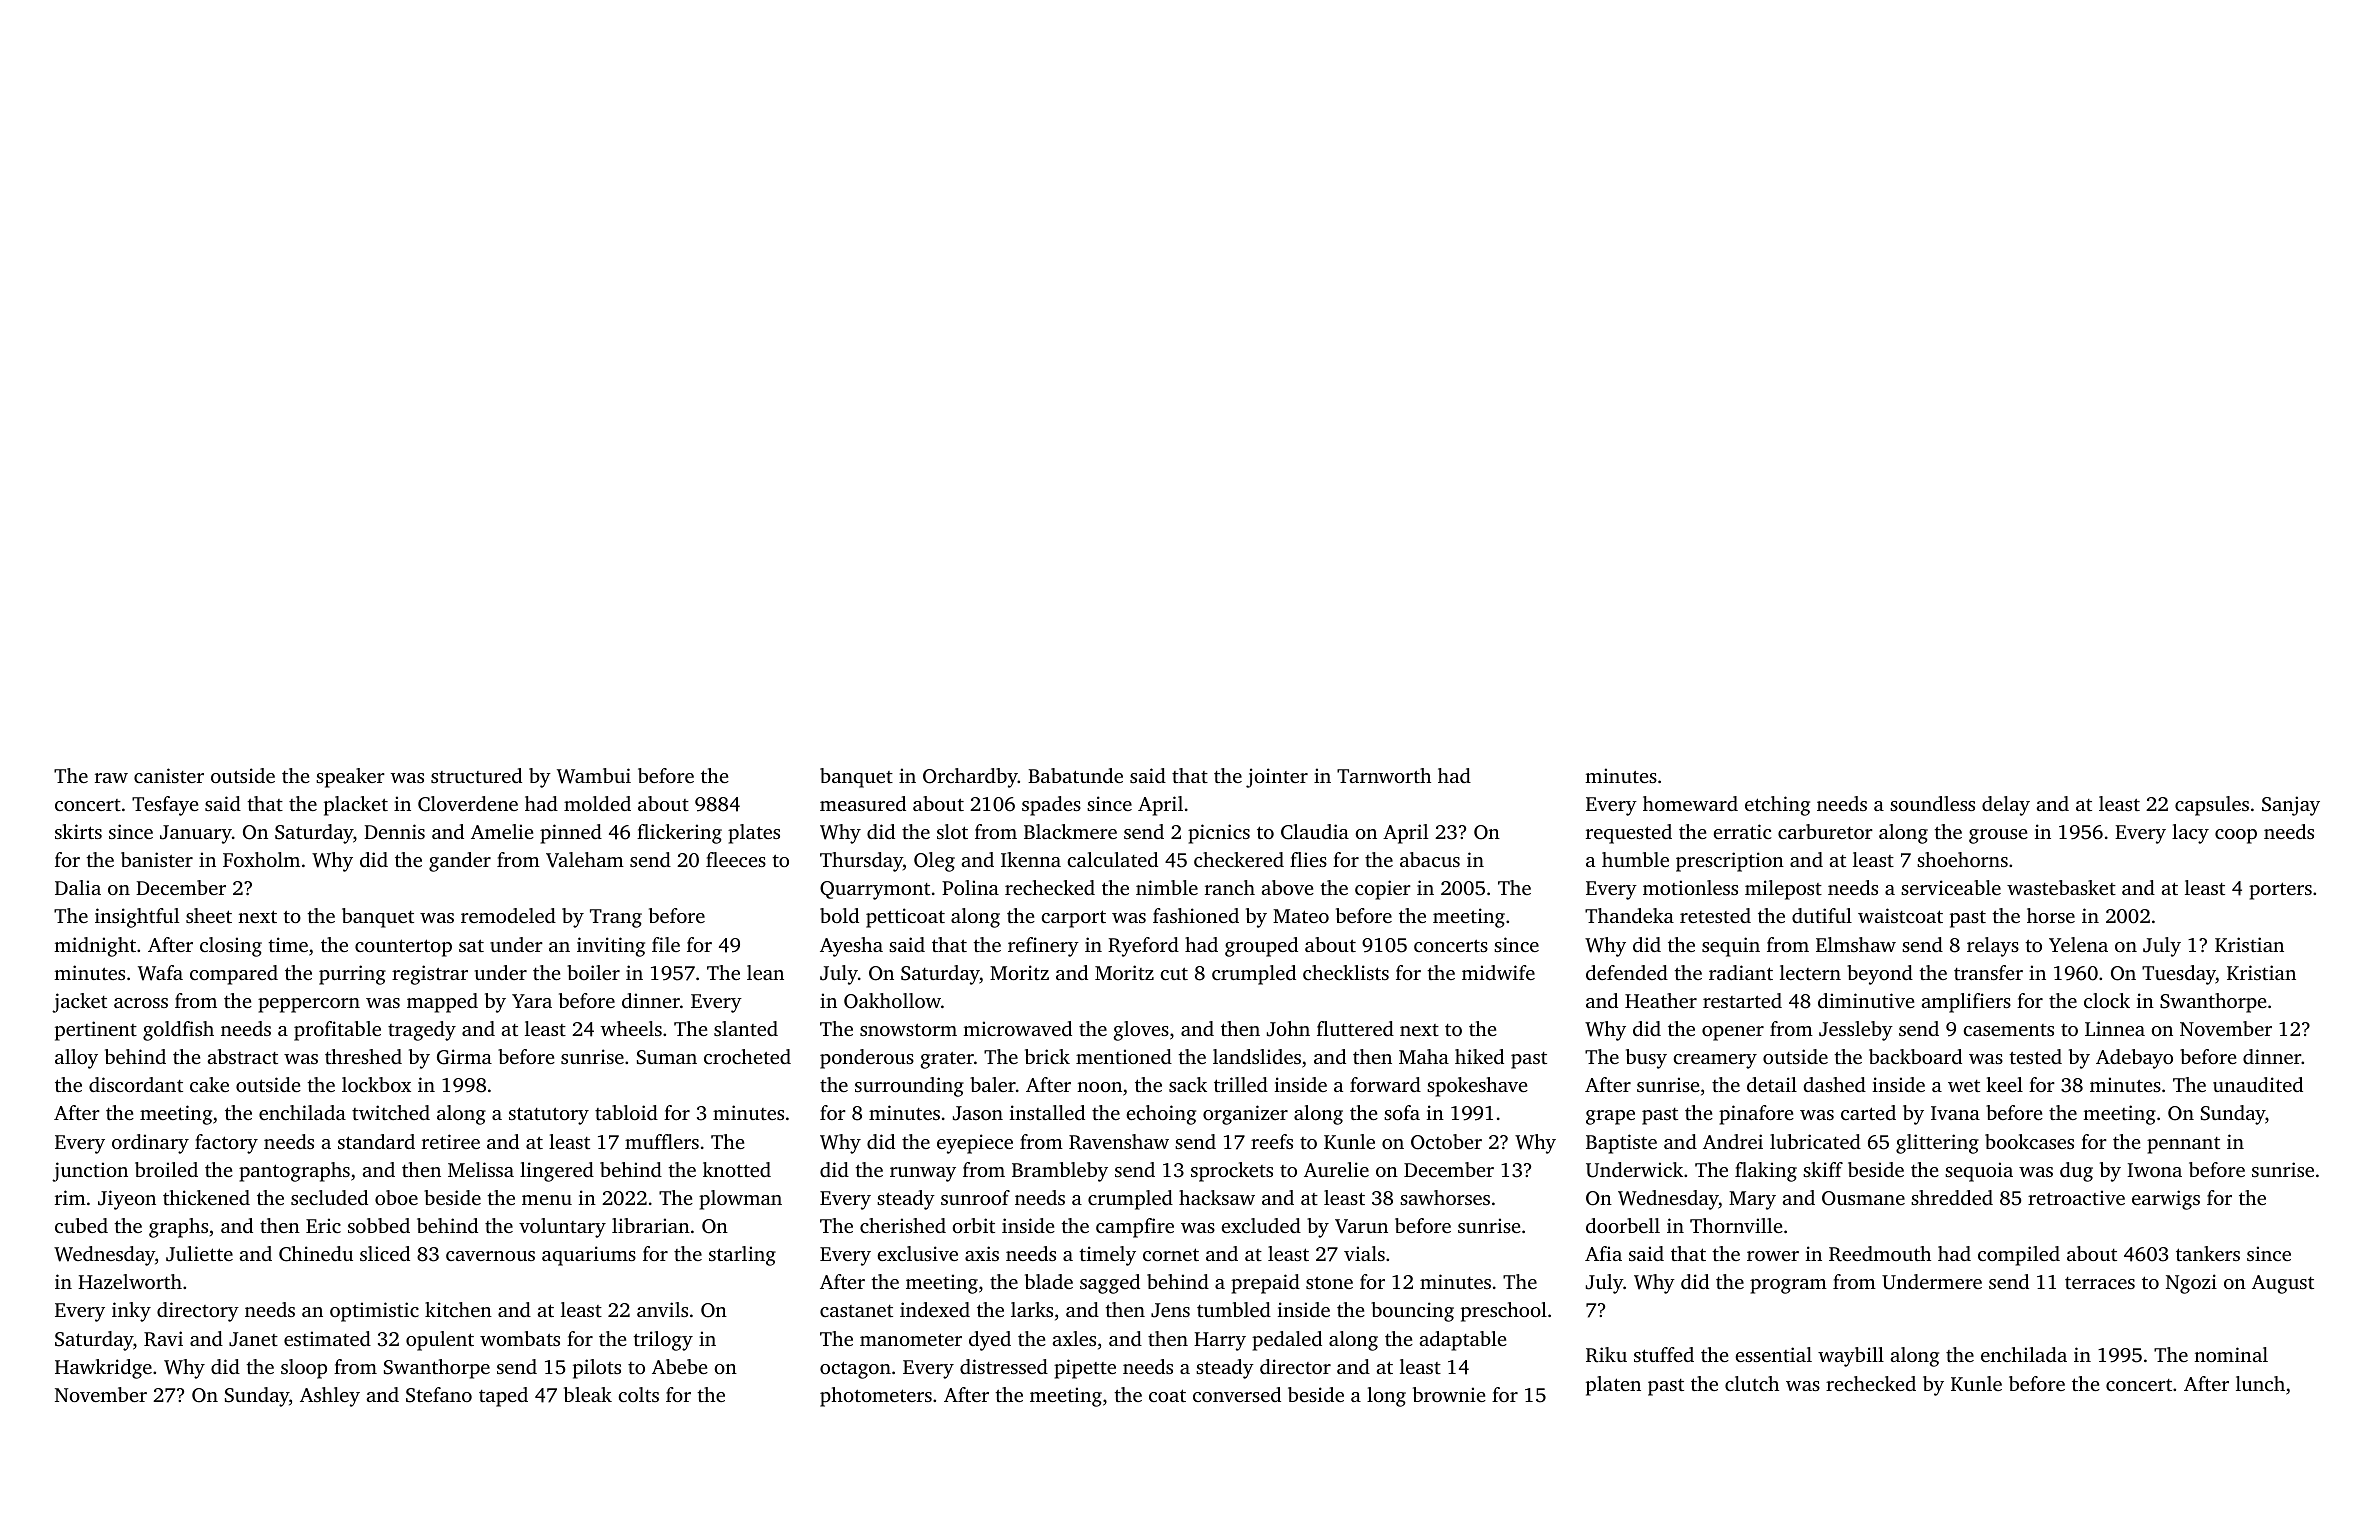 The height and width of the document is (1538, 2377). What do you see at coordinates (1629, 834) in the document?
I see `requested` at bounding box center [1629, 834].
